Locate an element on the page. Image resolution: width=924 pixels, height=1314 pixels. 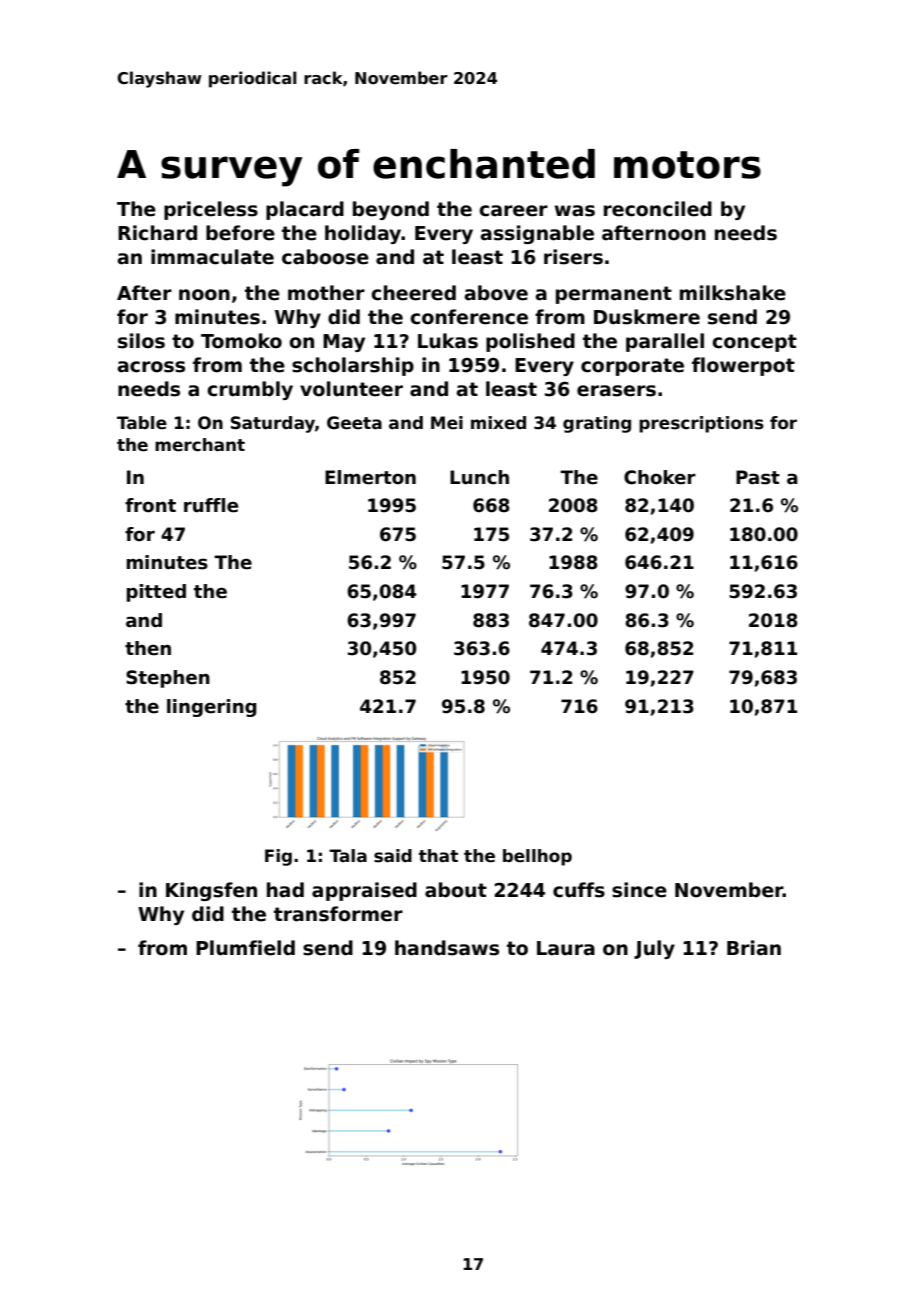
ruffle is located at coordinates (211, 505).
